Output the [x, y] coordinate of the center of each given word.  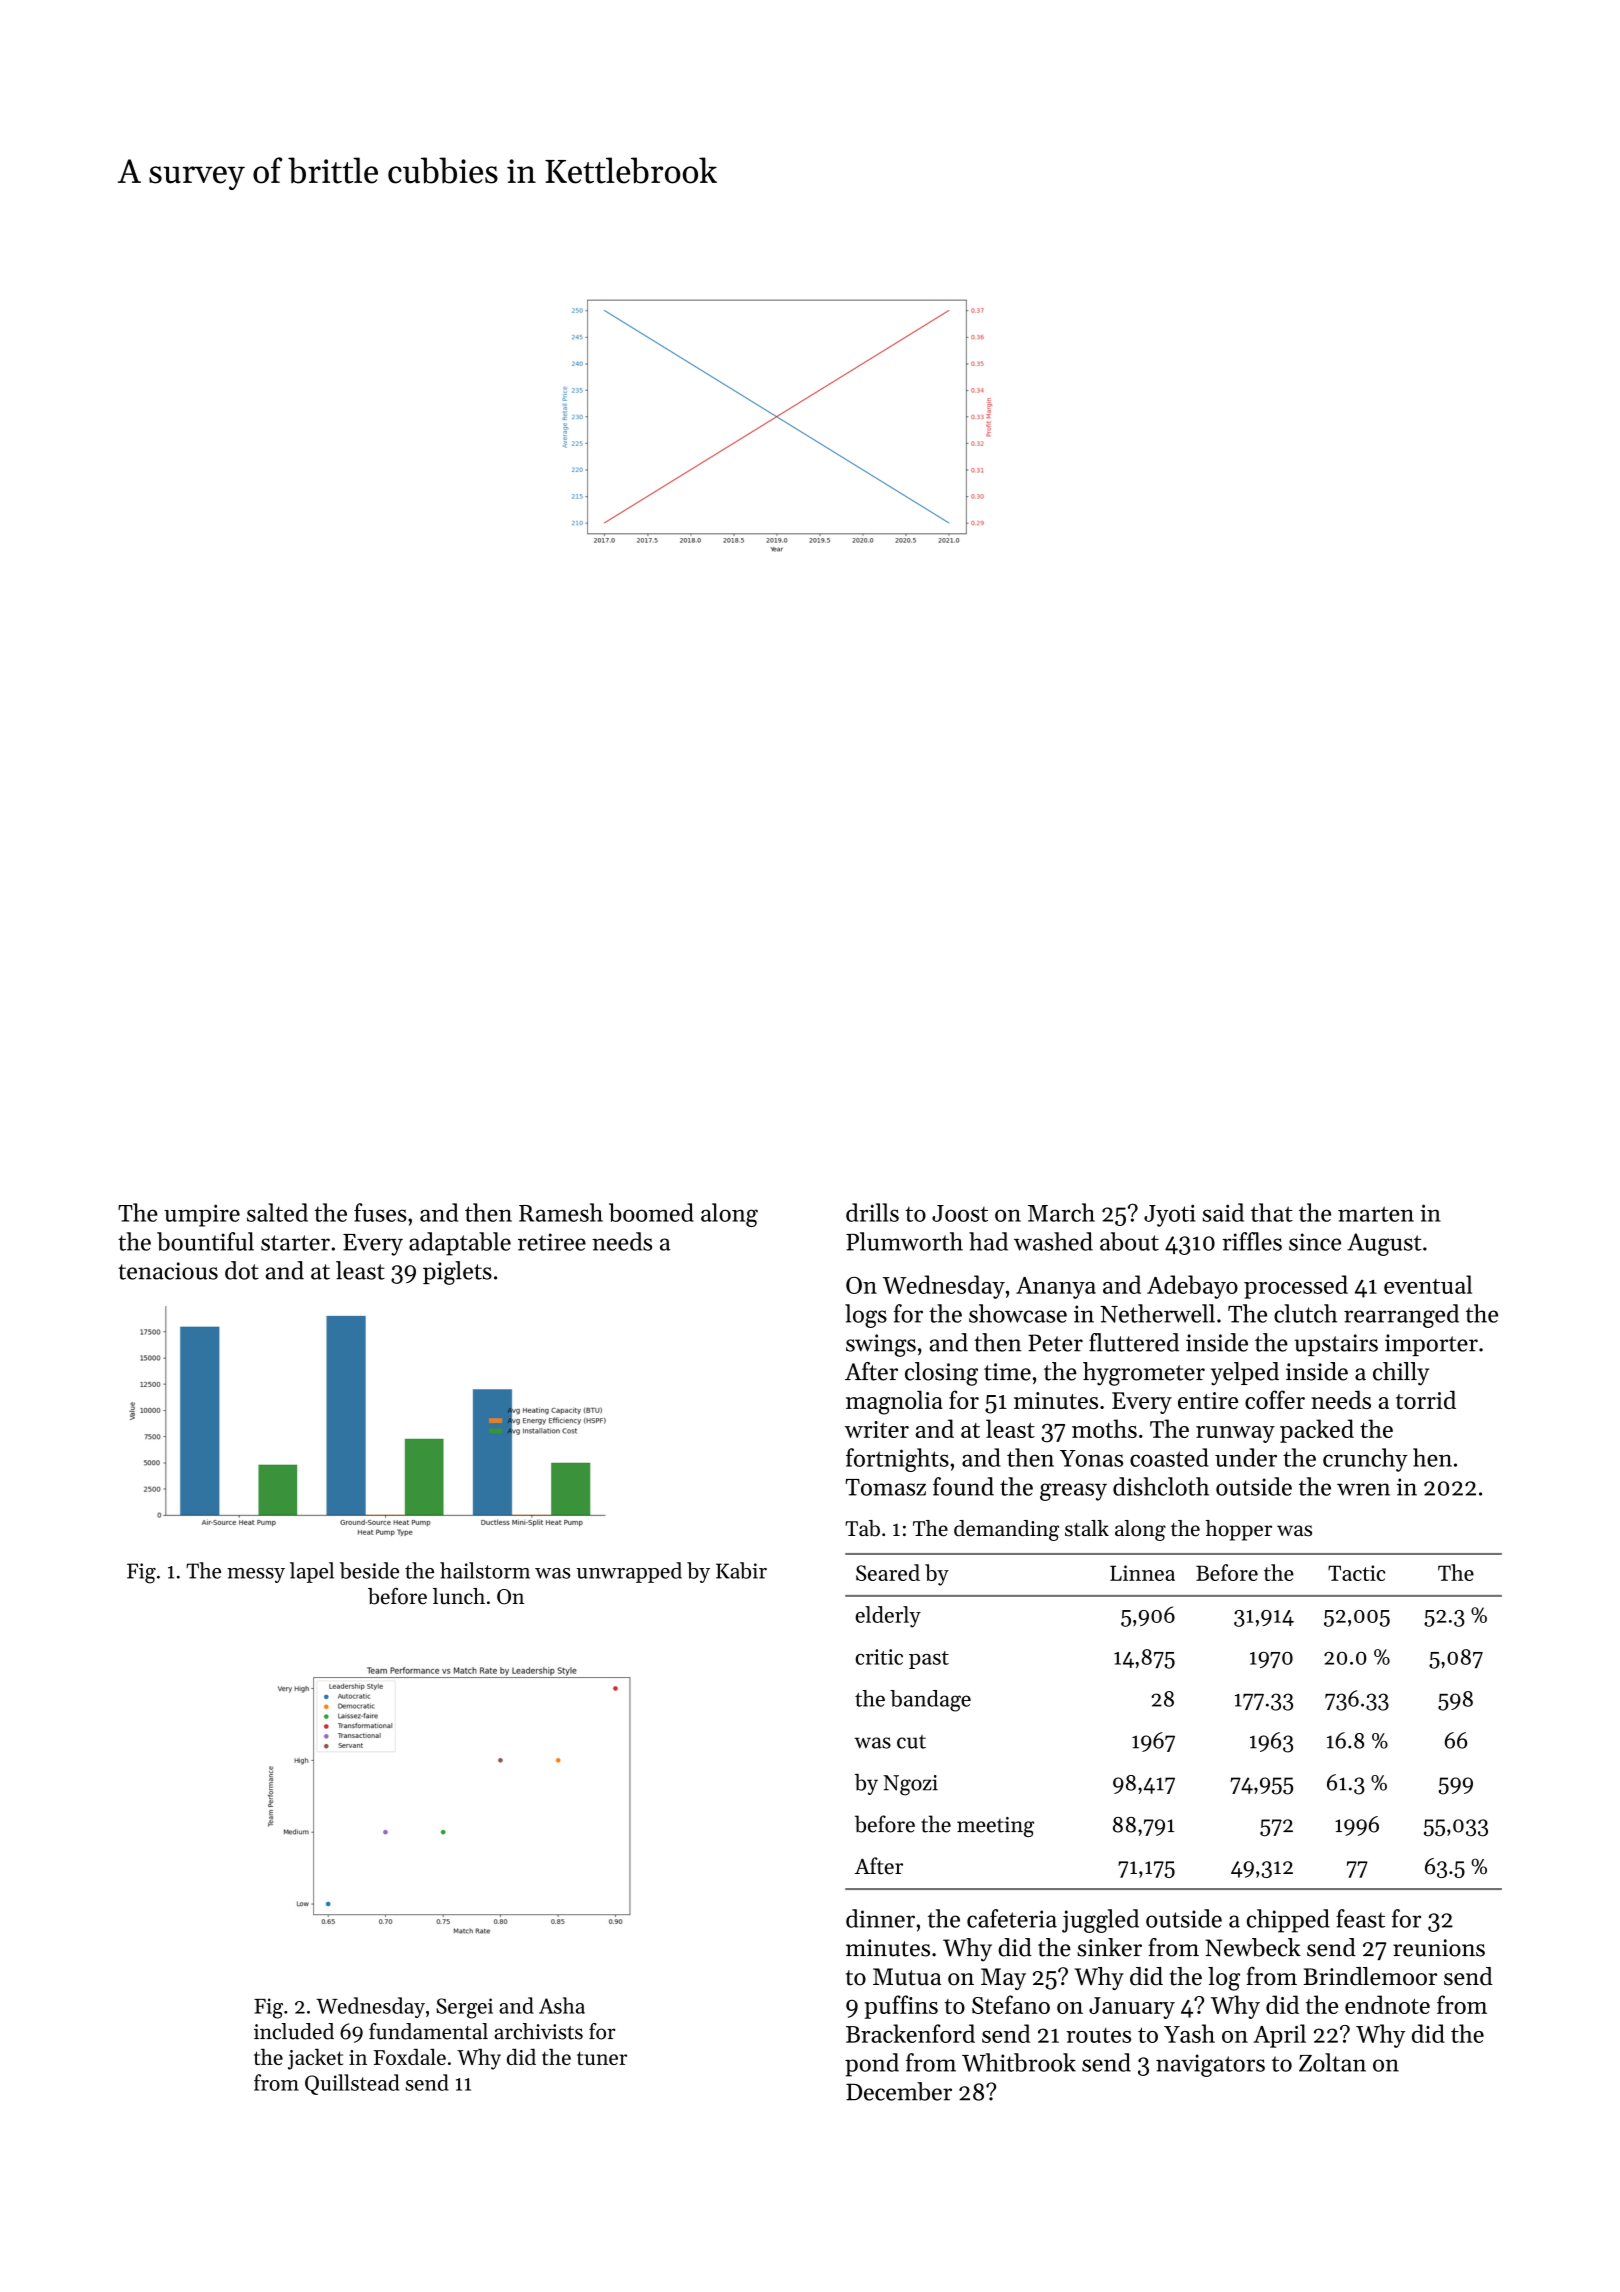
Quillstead [352, 2084]
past [929, 1660]
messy [256, 1575]
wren [1363, 1489]
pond [872, 2065]
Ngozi [910, 1785]
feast [1360, 1918]
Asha [562, 2005]
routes [1098, 2035]
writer [877, 1429]
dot [242, 1270]
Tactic [1356, 1573]
